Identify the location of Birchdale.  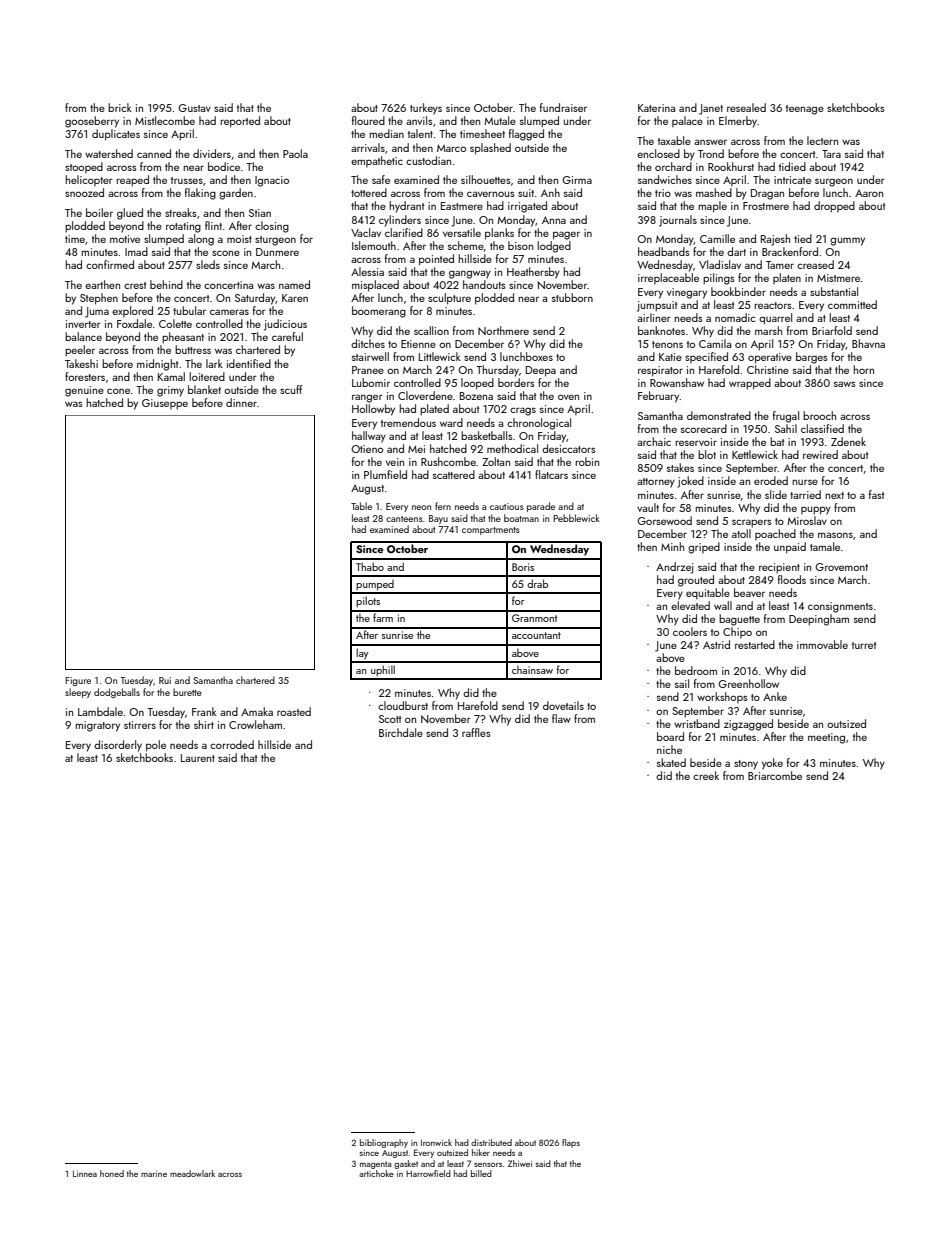
(401, 732).
